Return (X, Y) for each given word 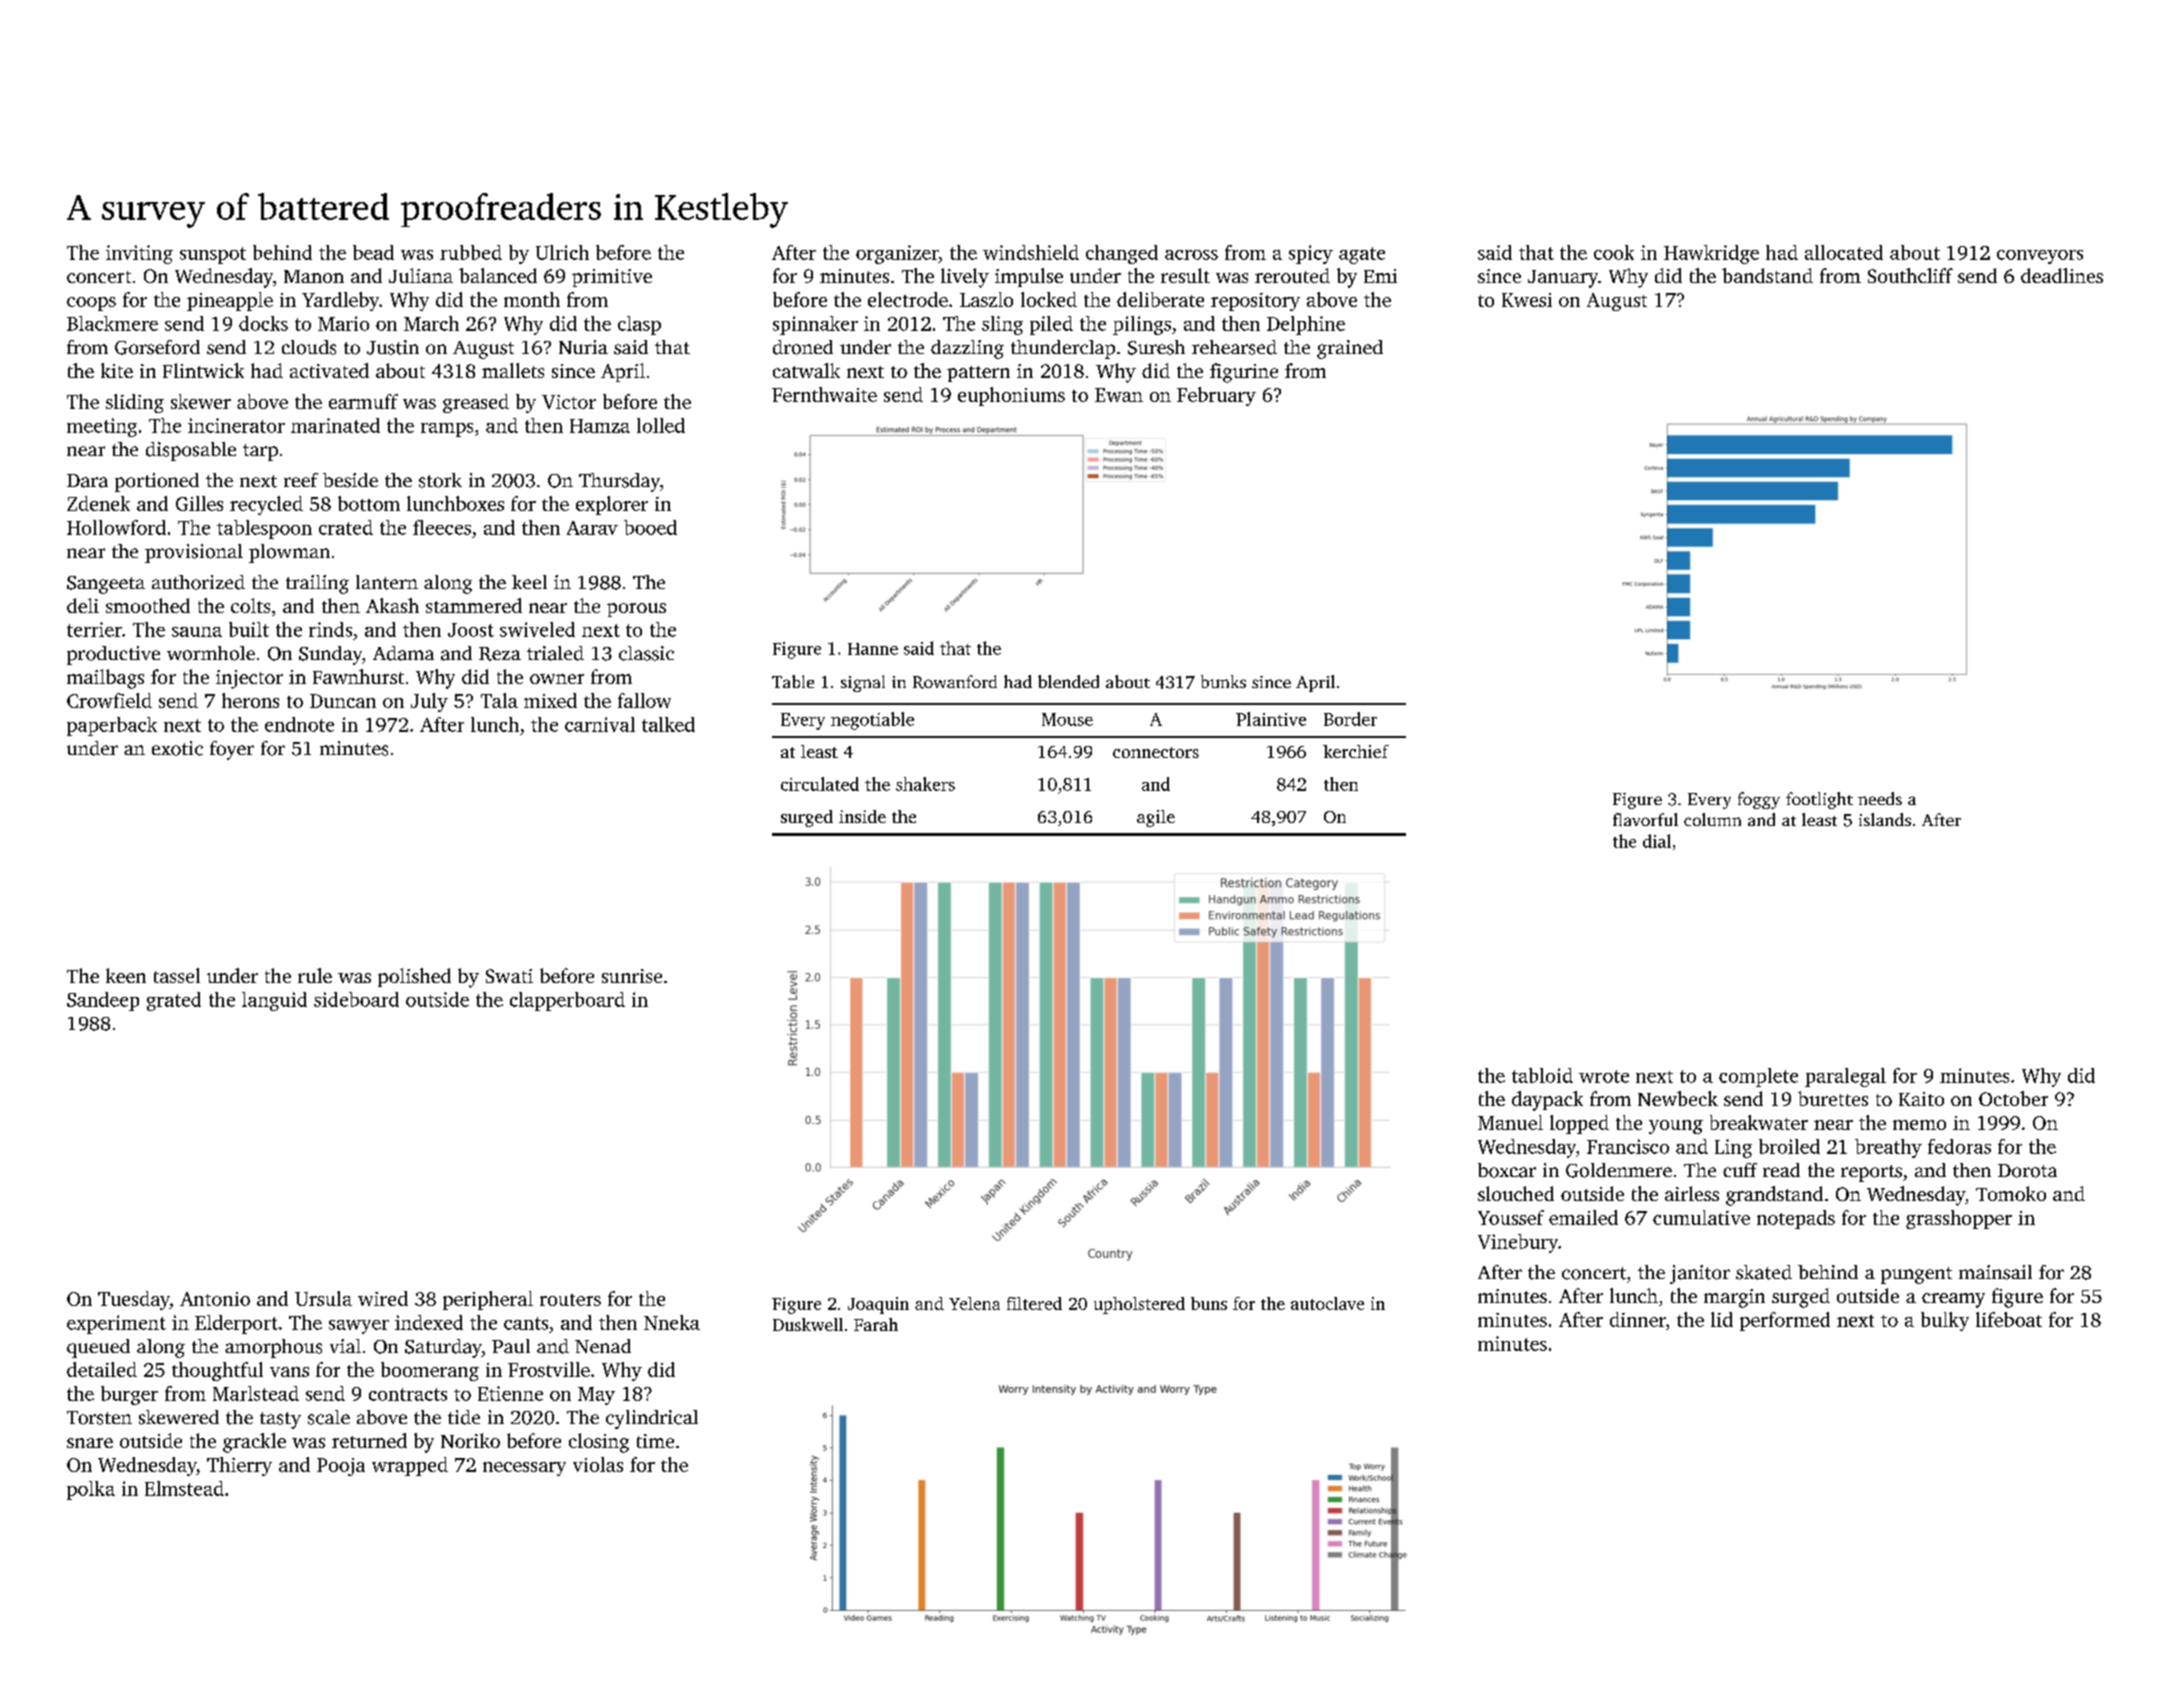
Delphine (1306, 325)
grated (174, 1001)
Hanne (873, 649)
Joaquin (878, 1305)
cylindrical (652, 1419)
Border (1350, 719)
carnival (600, 724)
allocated (1844, 252)
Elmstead (184, 1488)
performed (1785, 1321)
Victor (569, 402)
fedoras (1959, 1146)
